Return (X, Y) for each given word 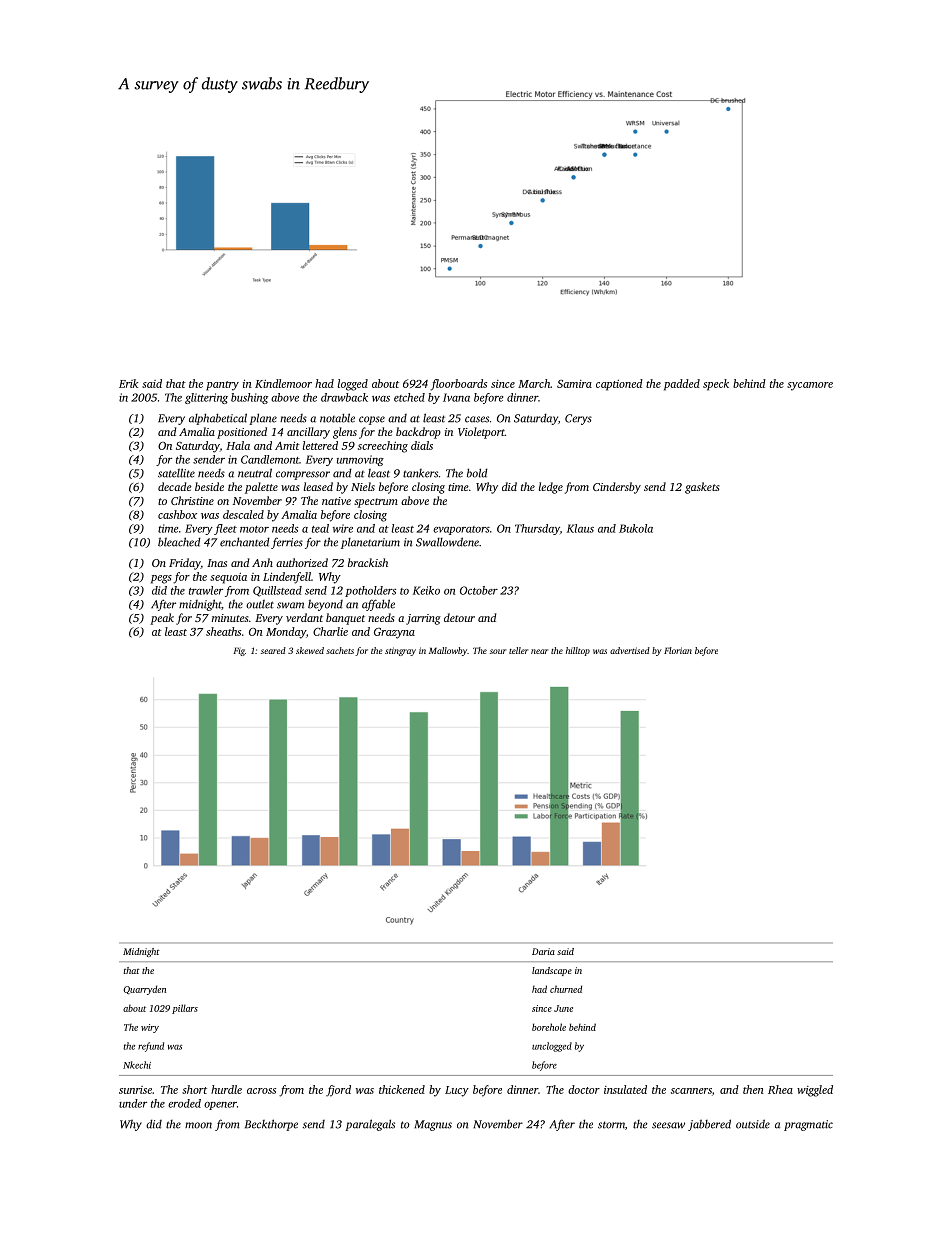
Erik (128, 383)
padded (682, 385)
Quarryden (144, 990)
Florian (678, 650)
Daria (543, 951)
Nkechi (137, 1065)
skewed (310, 650)
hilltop (578, 651)
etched (409, 397)
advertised (630, 650)
